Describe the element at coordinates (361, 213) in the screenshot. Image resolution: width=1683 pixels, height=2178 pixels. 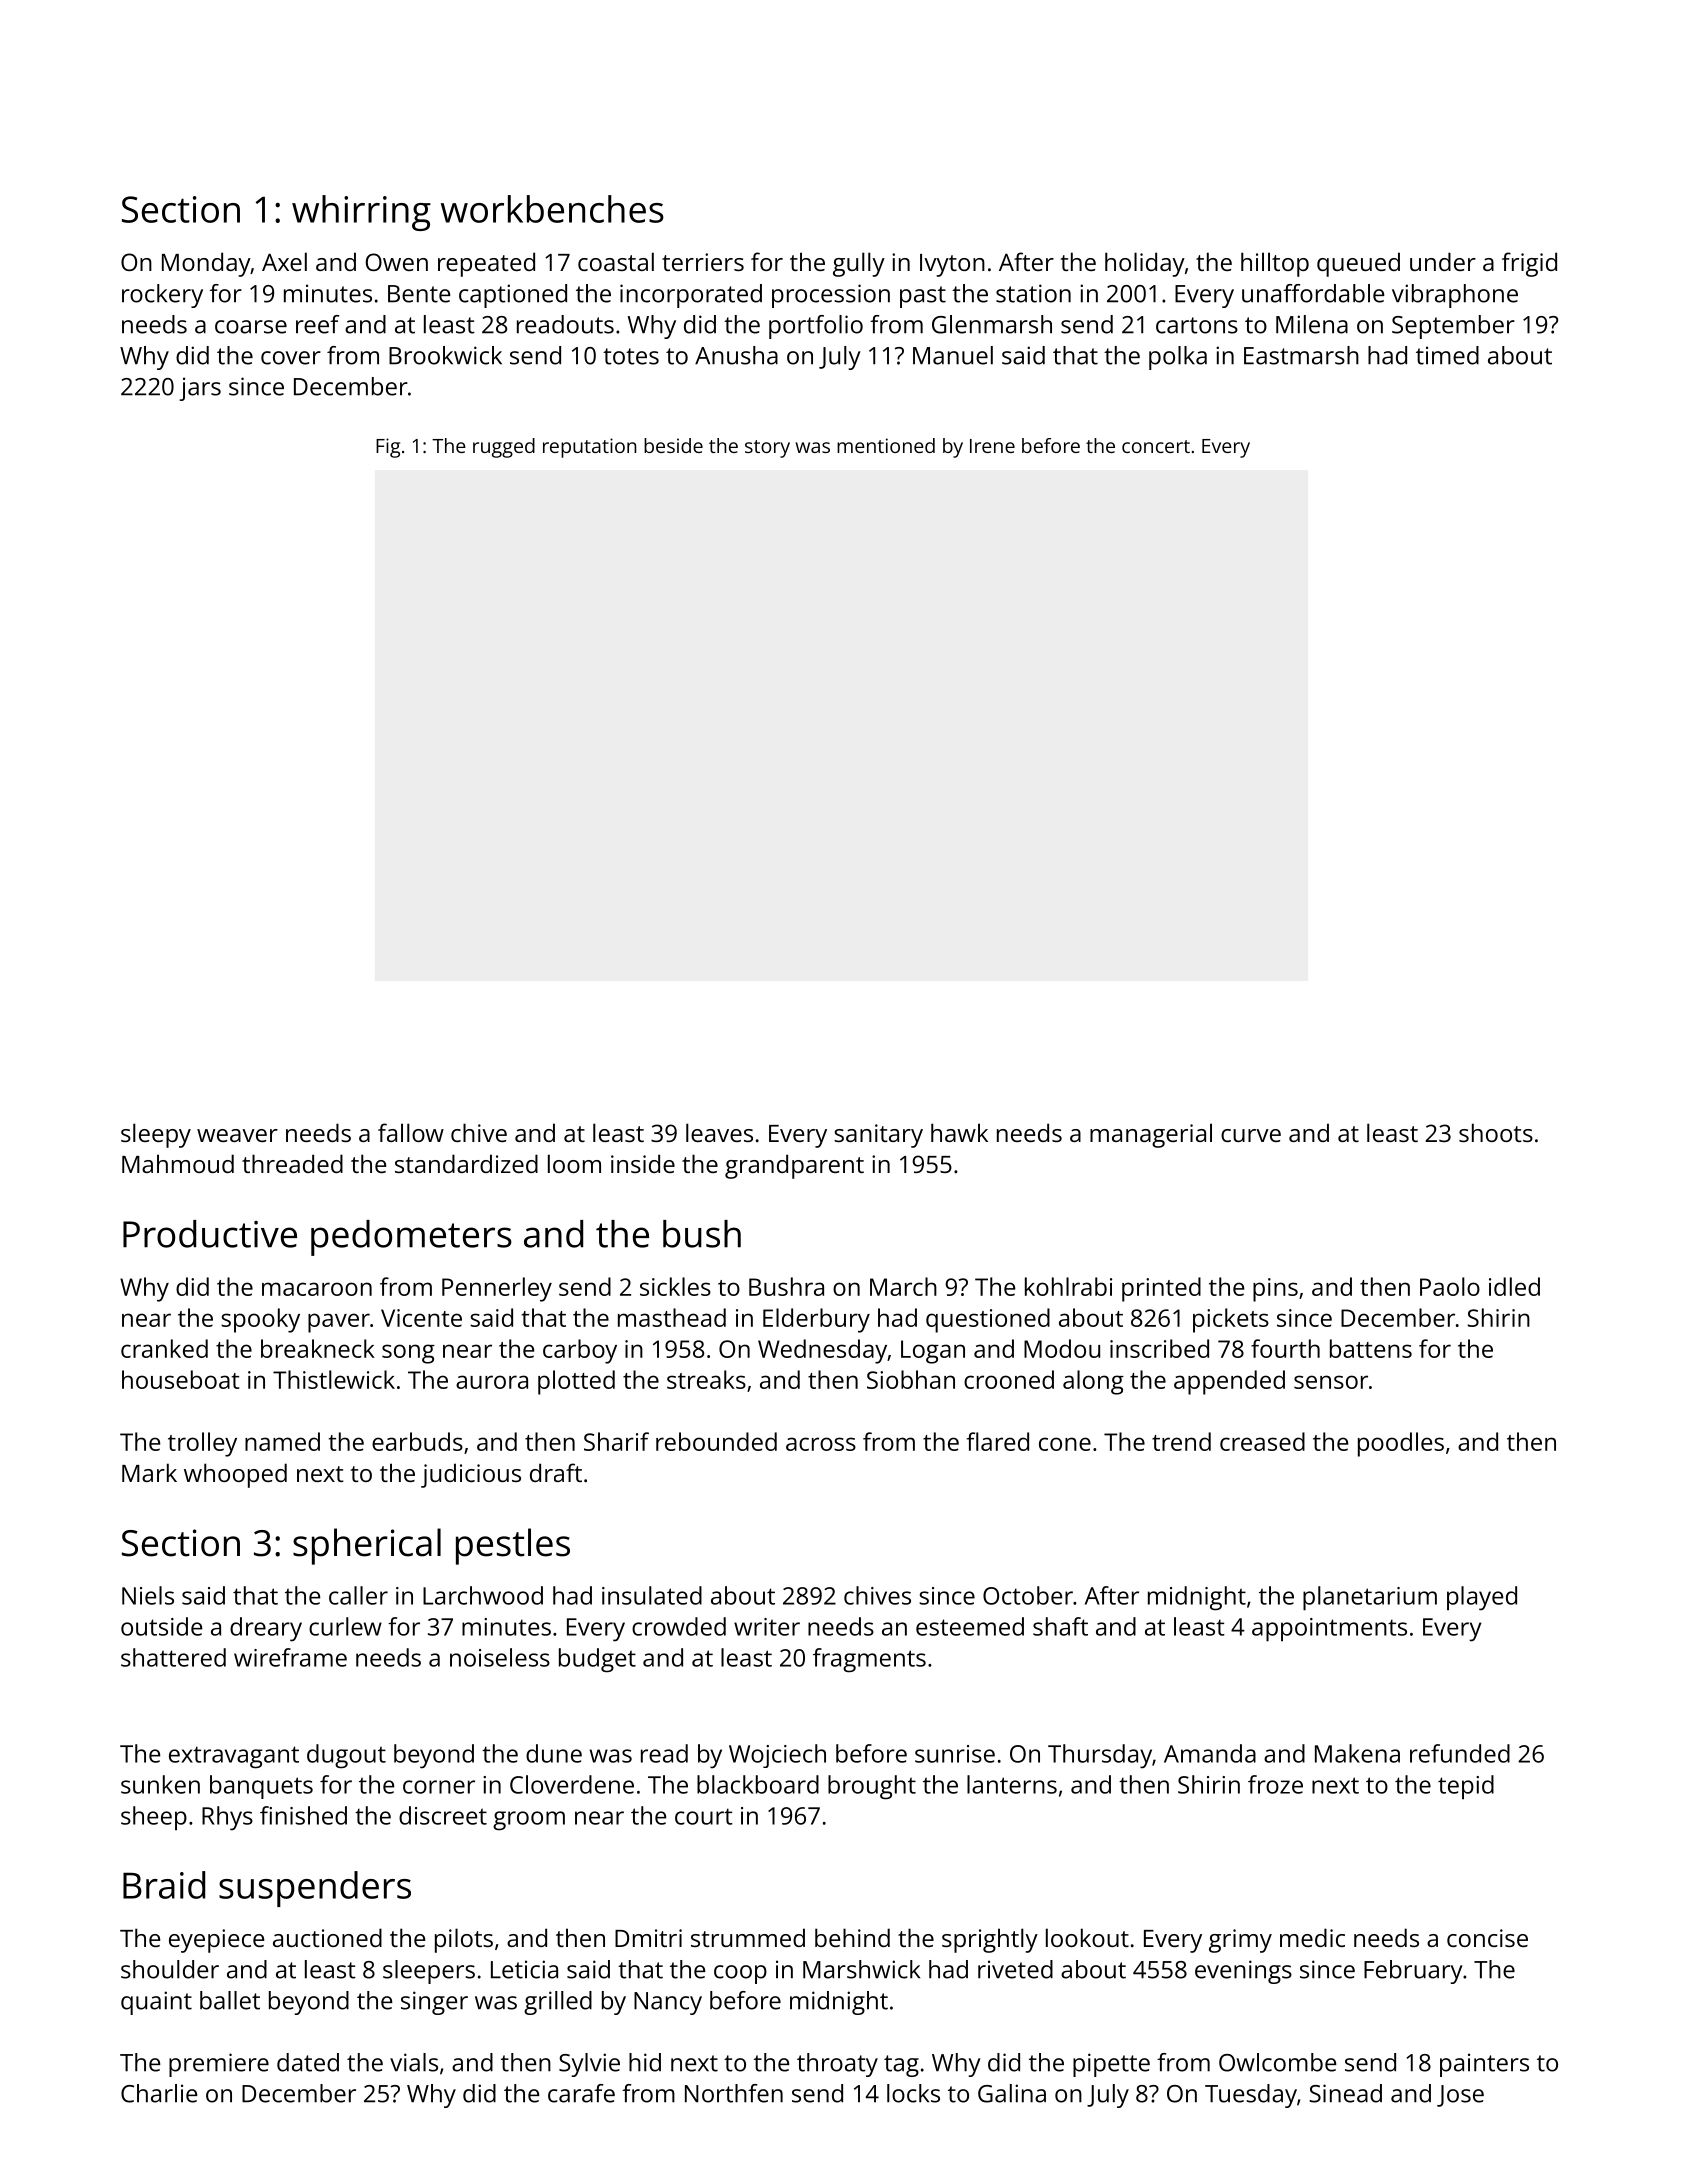
I see `whirring` at that location.
